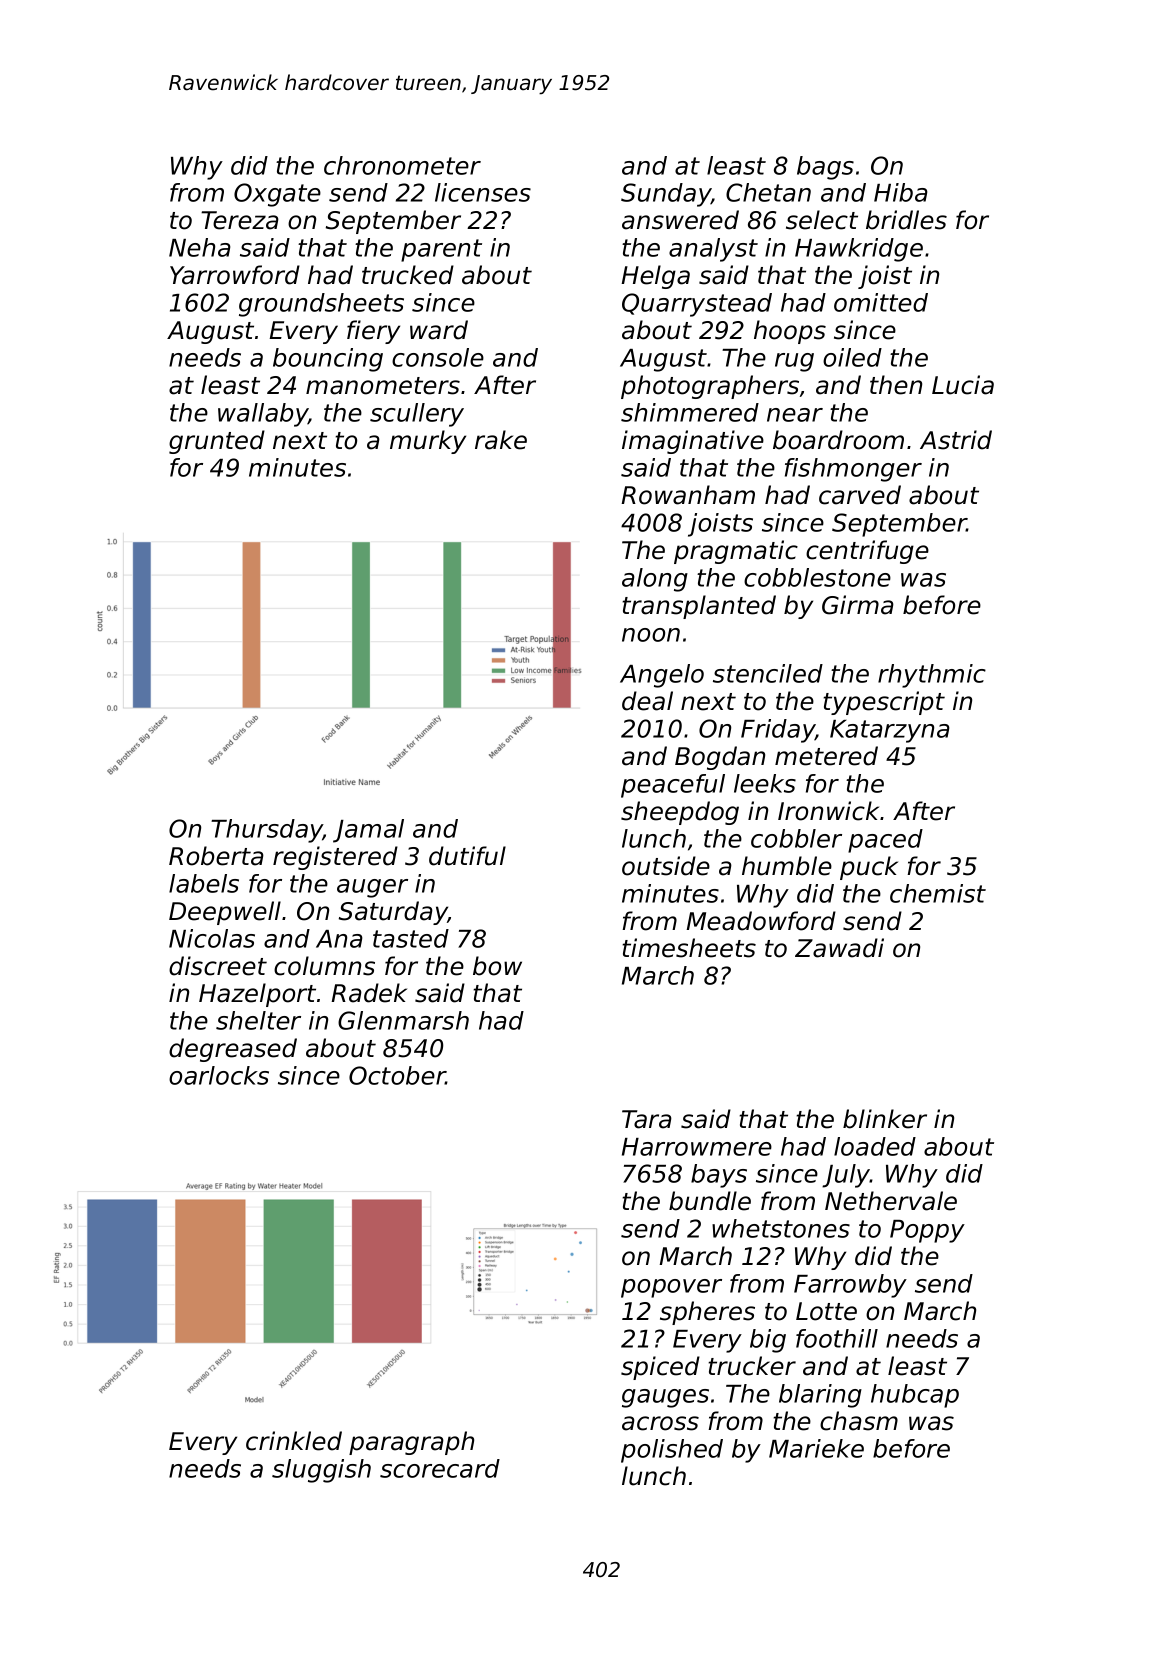 The width and height of the image is (1165, 1654). What do you see at coordinates (956, 440) in the image?
I see `Astrid` at bounding box center [956, 440].
